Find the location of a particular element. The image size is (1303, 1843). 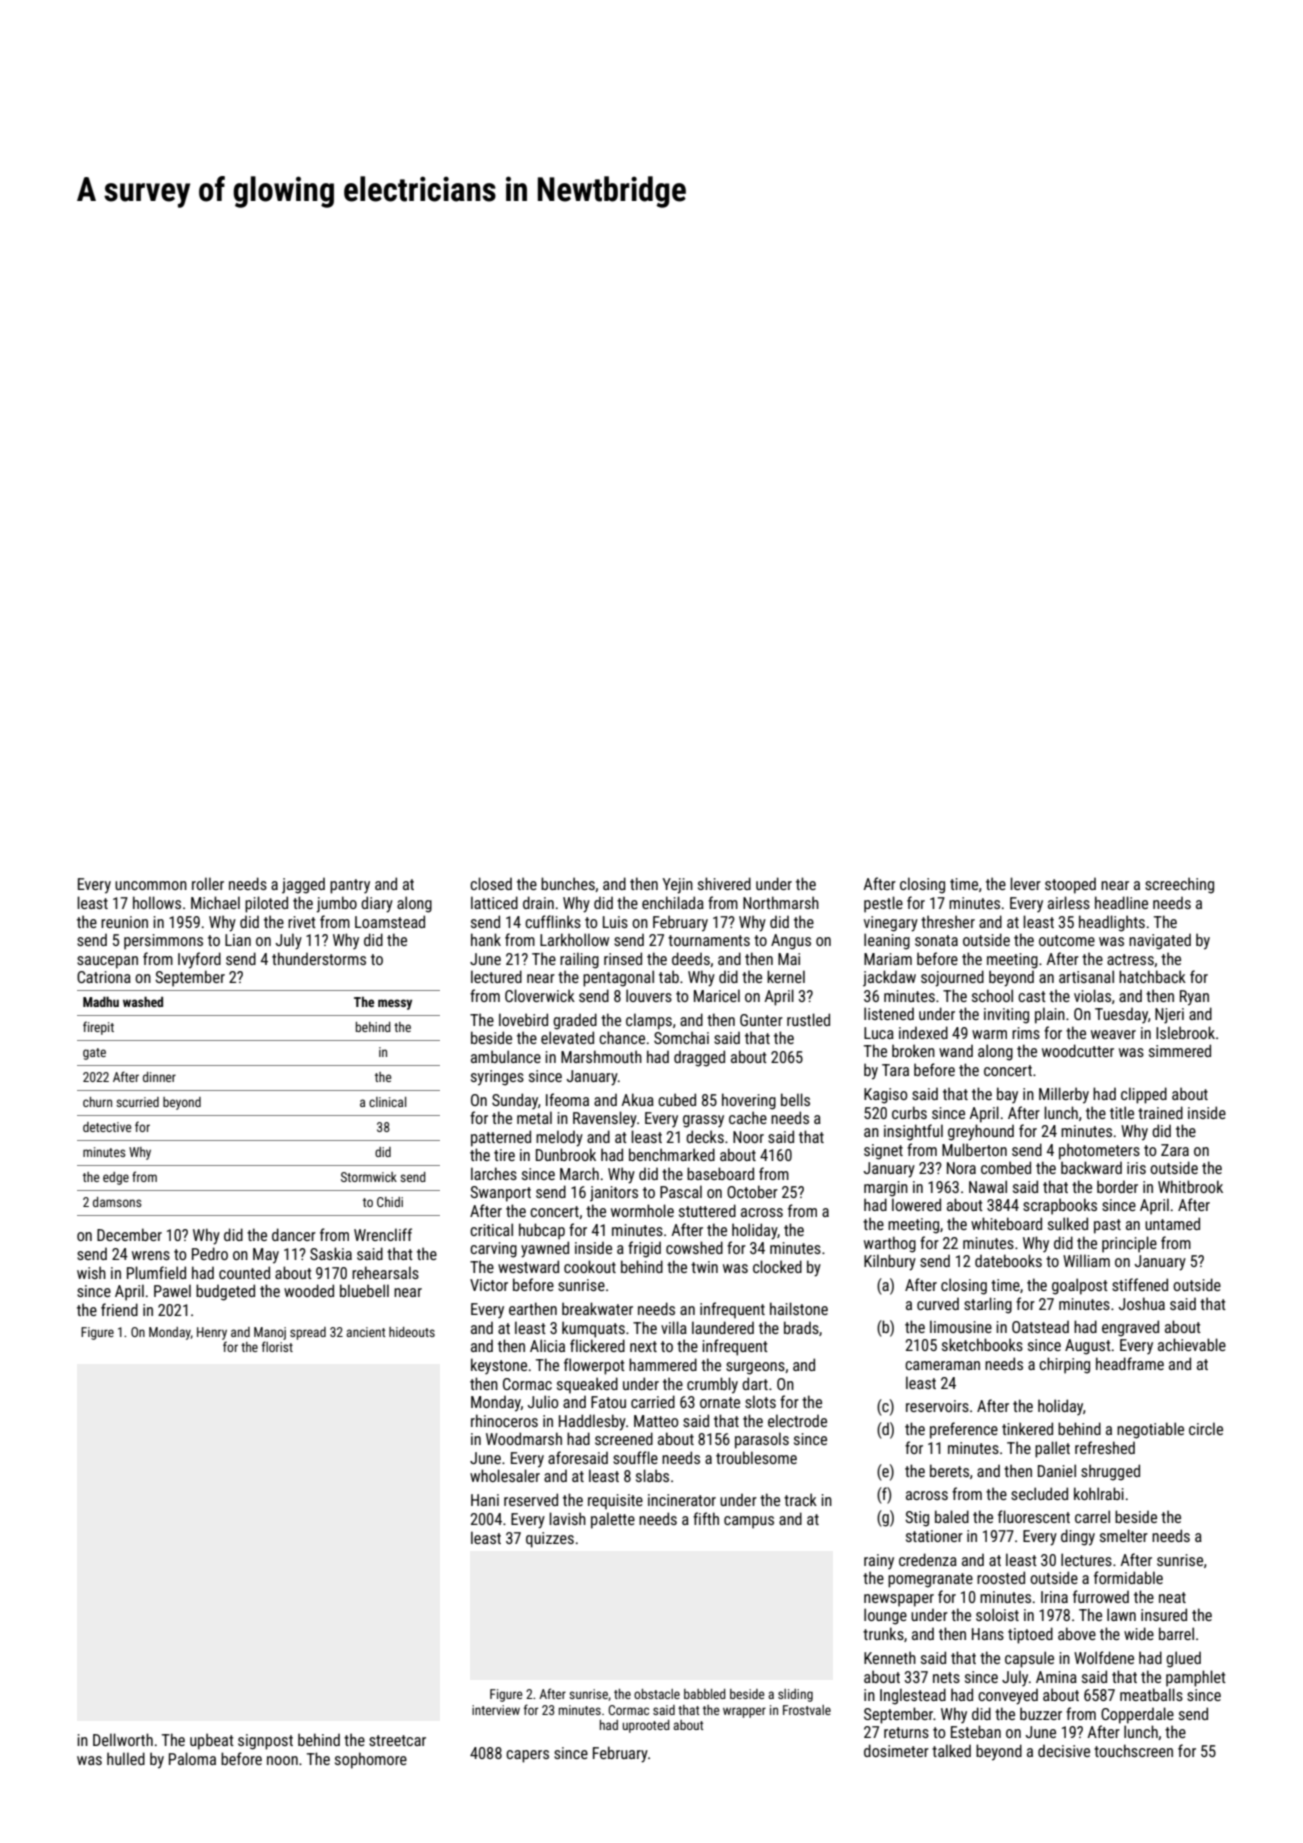

wrens is located at coordinates (151, 1255).
